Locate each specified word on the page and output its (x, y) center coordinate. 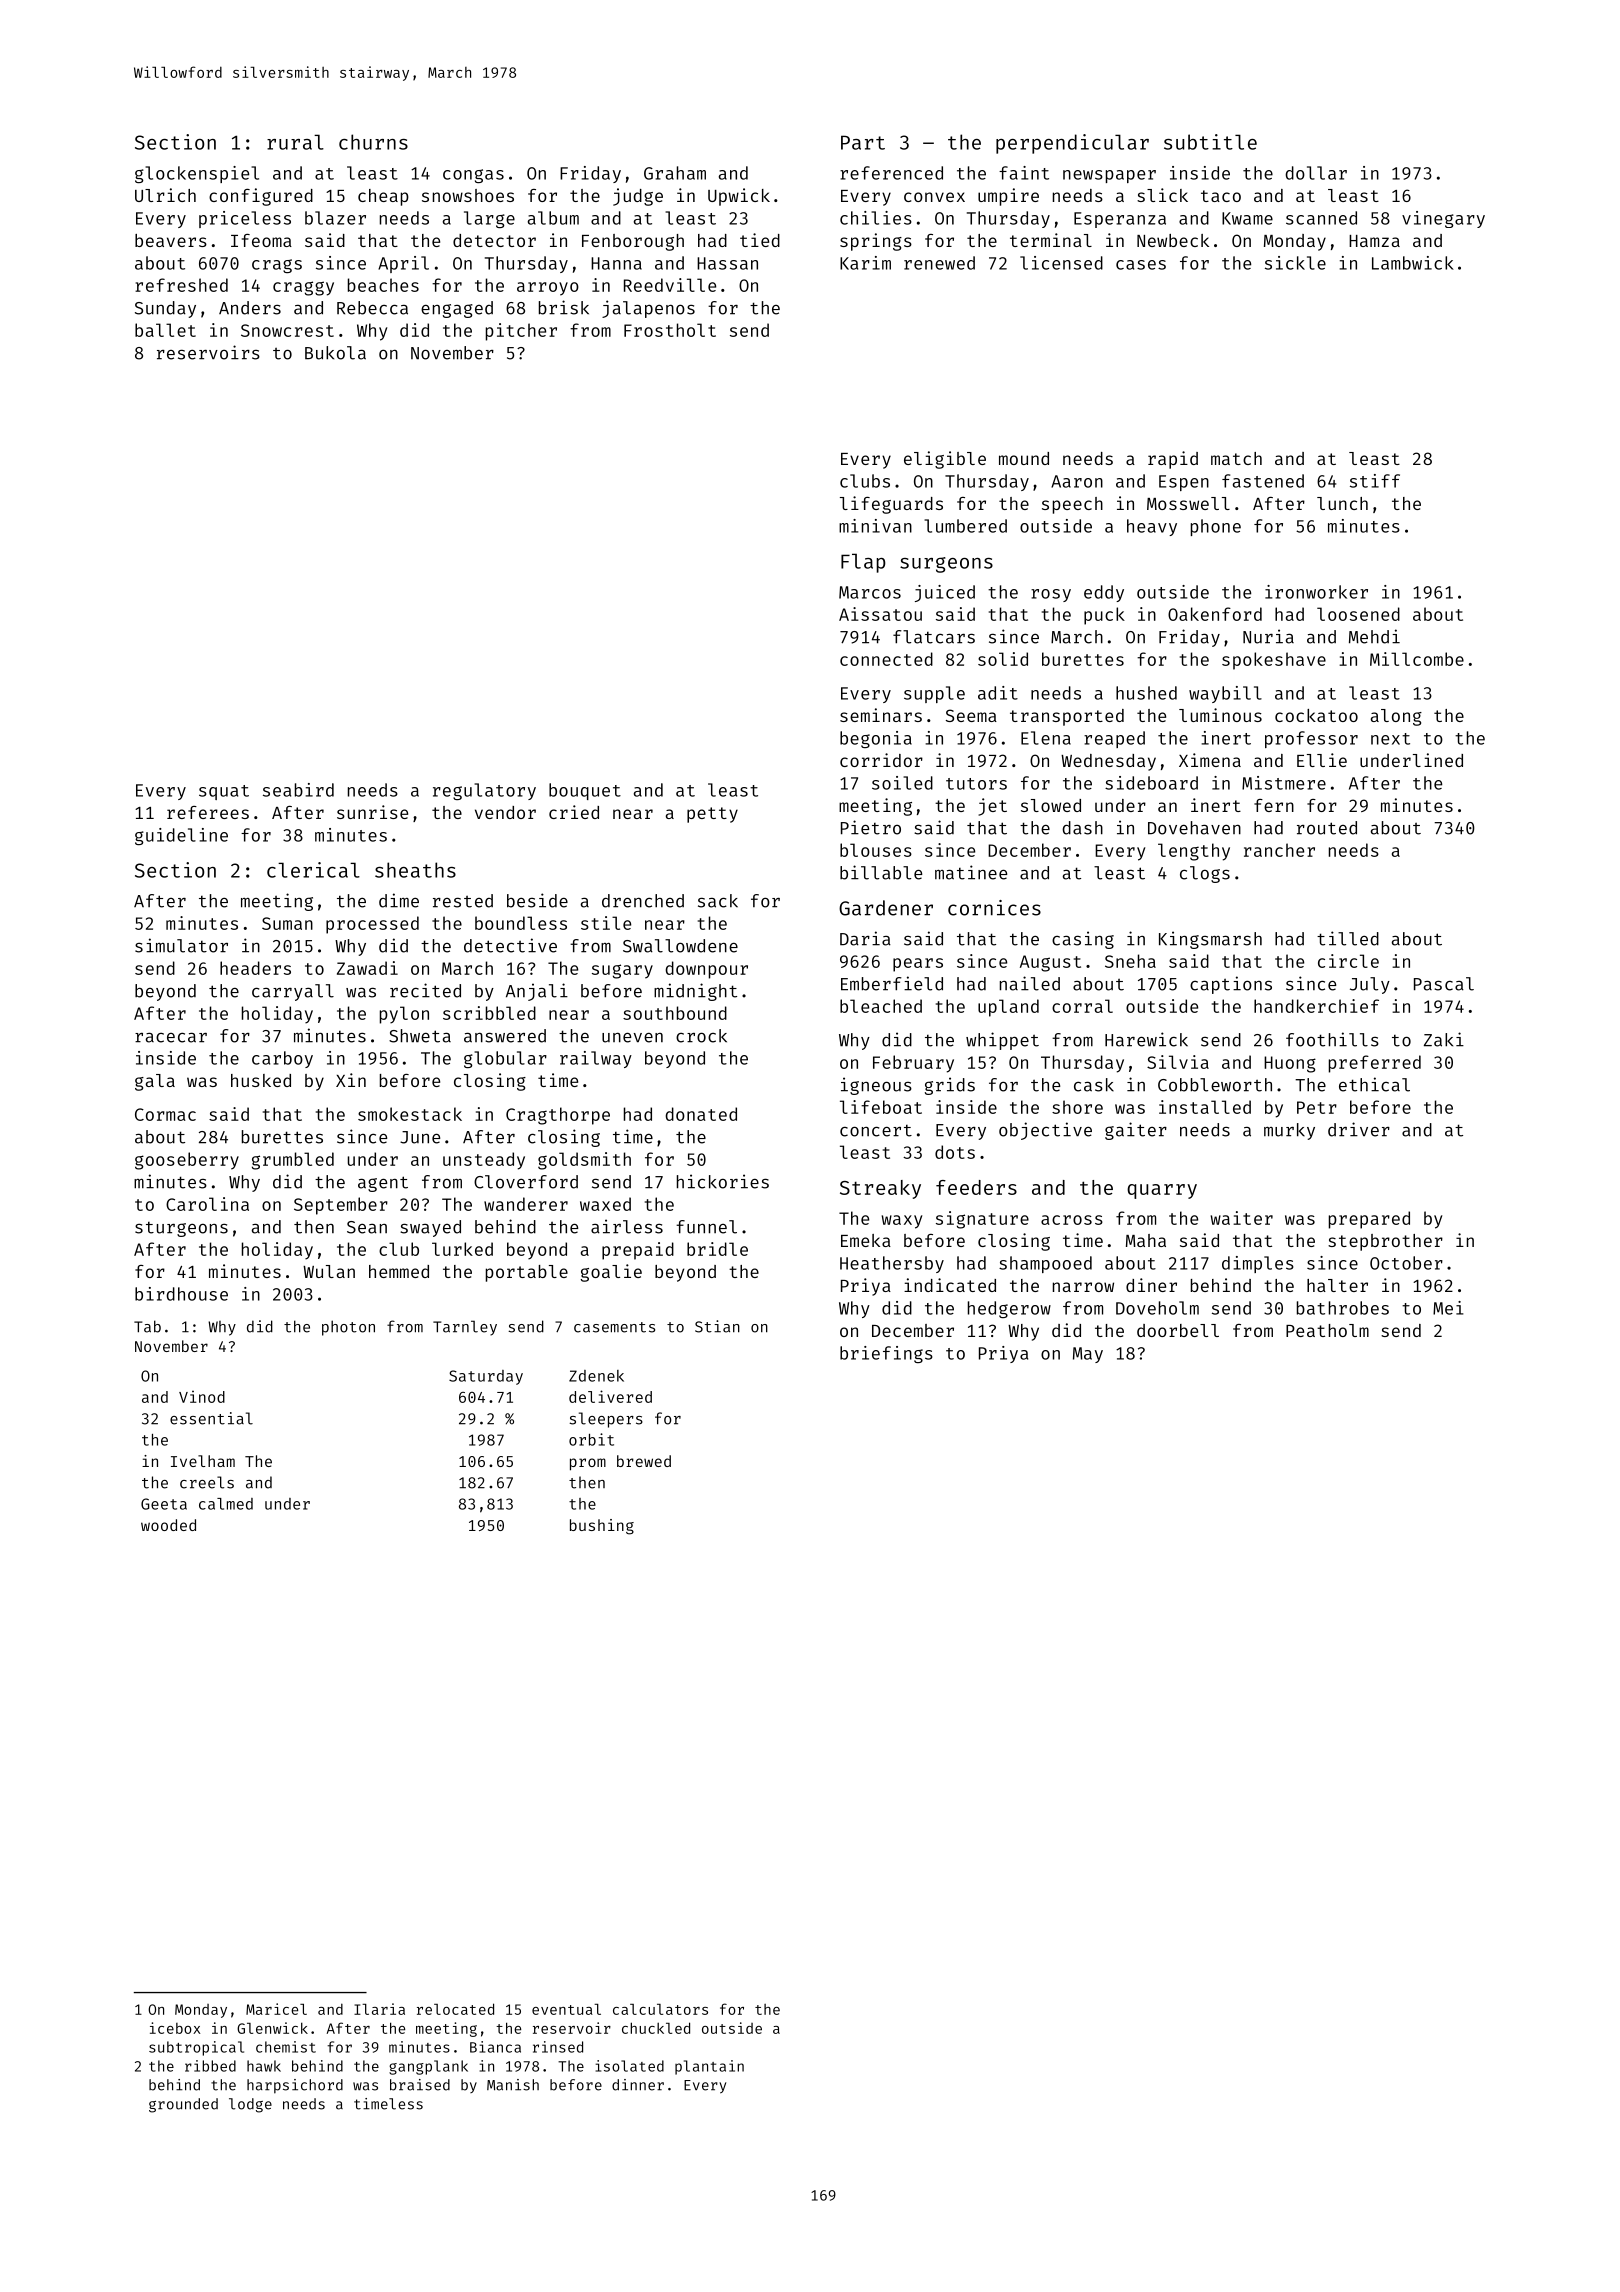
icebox (175, 2028)
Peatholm (1327, 1330)
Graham (675, 173)
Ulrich (165, 195)
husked (261, 1080)
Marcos (870, 592)
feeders (976, 1187)
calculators (660, 2009)
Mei (1448, 1308)
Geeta (164, 1504)
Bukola (335, 353)
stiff (1375, 481)
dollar (1316, 173)
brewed (644, 1461)
